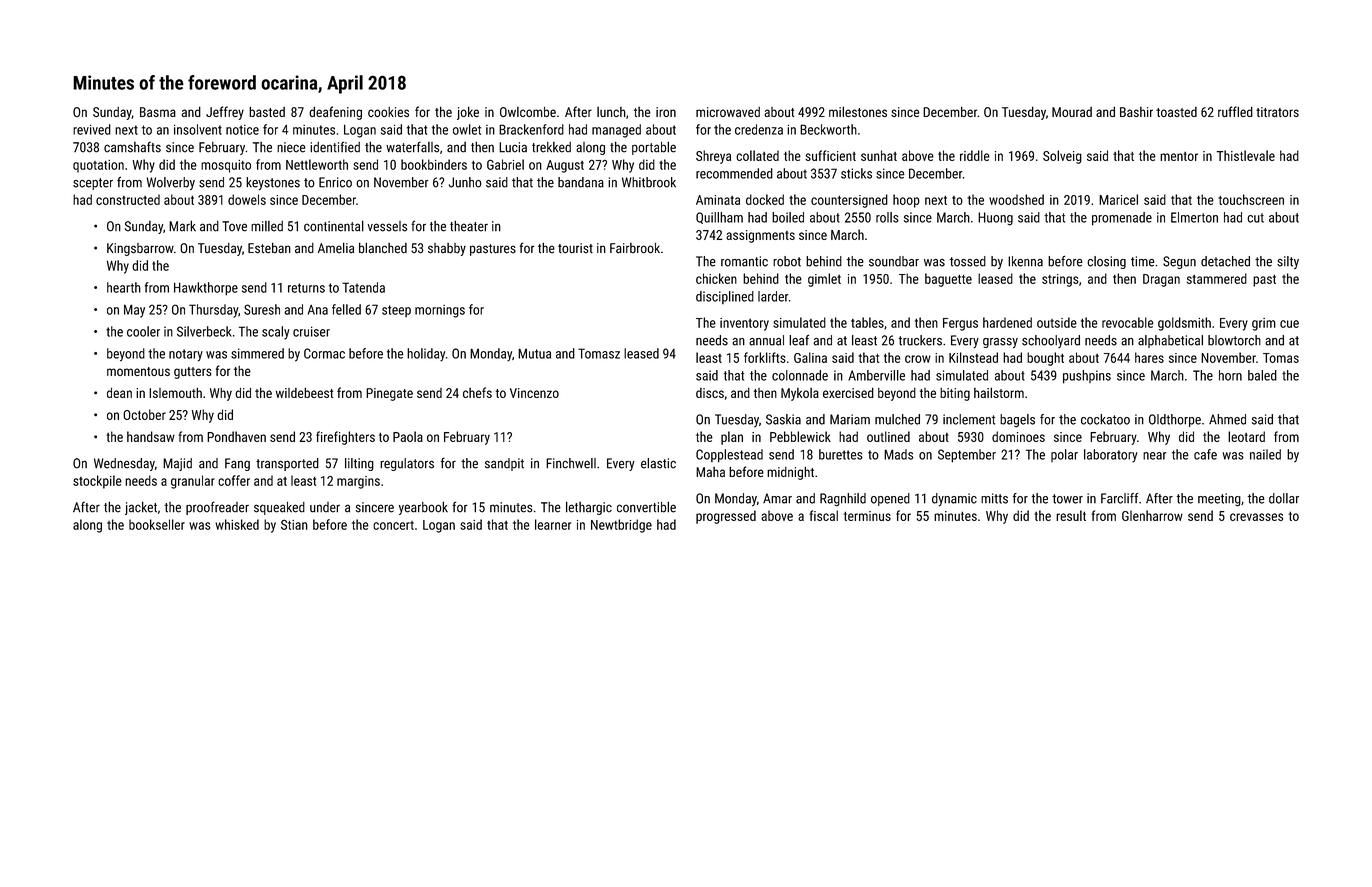 This screenshot has height=887, width=1372. What do you see at coordinates (469, 226) in the screenshot?
I see `theater` at bounding box center [469, 226].
